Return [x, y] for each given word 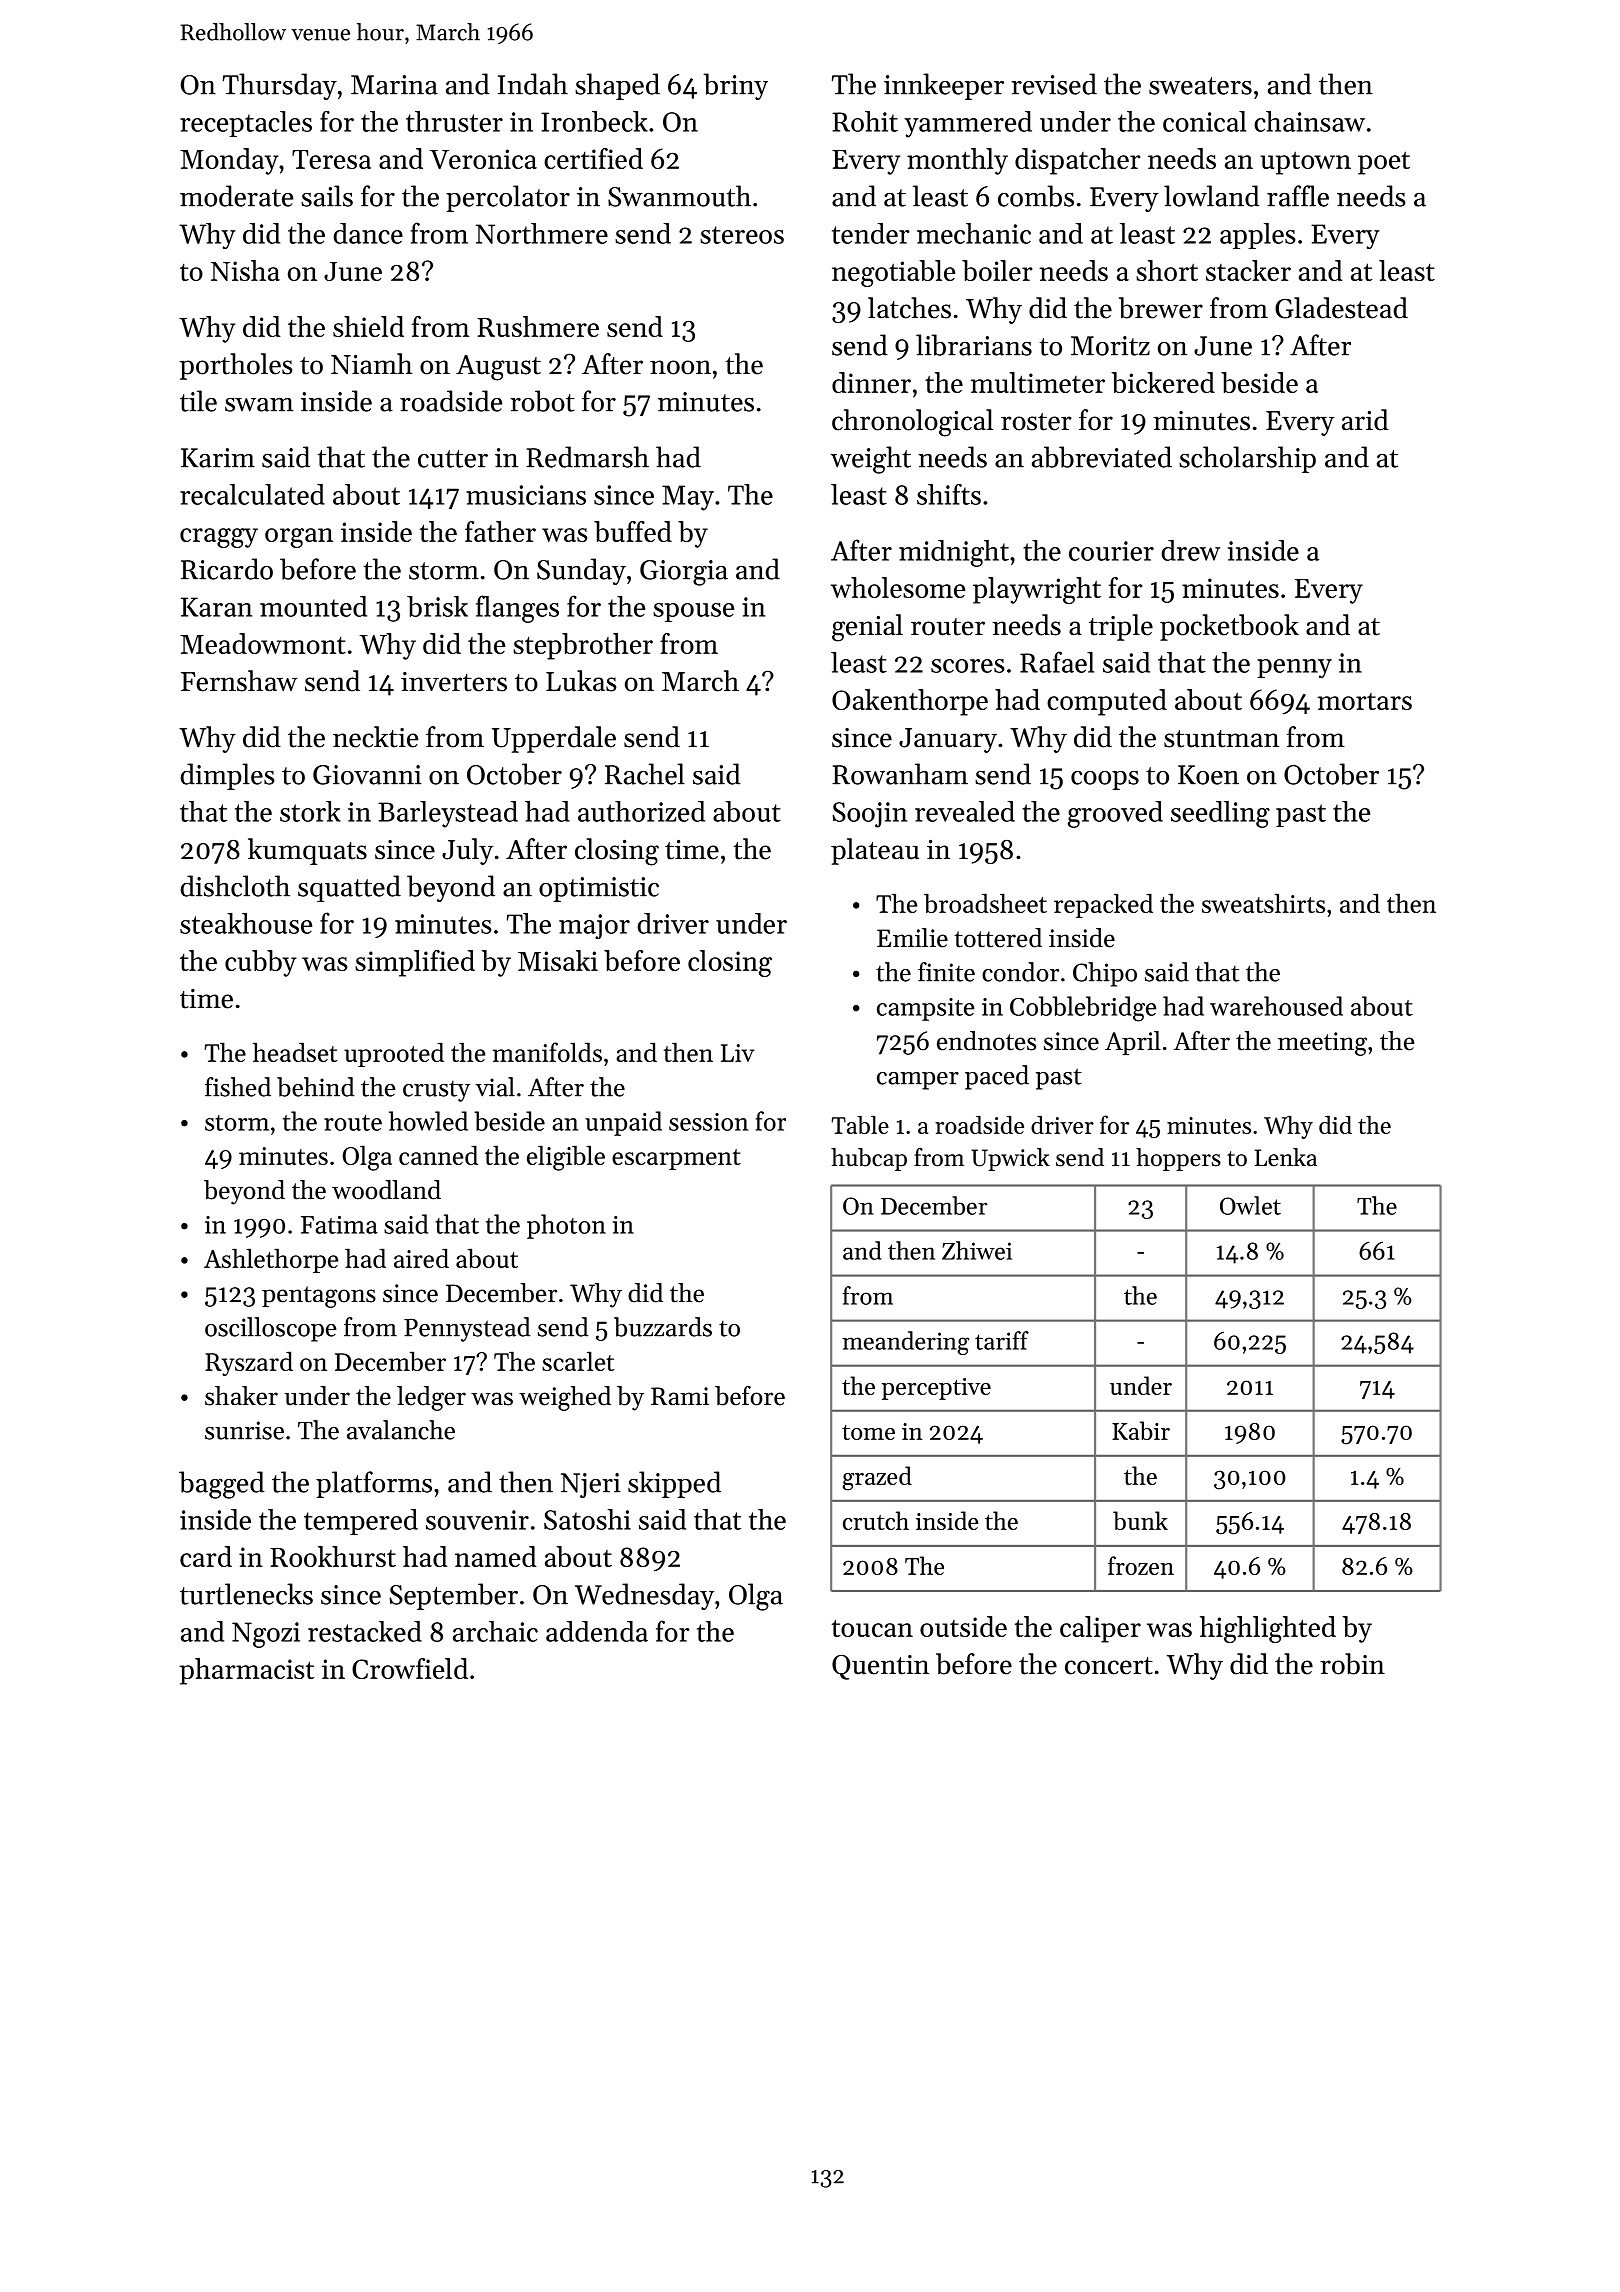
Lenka [1286, 1157]
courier [1111, 551]
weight [870, 460]
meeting [1322, 1044]
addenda [597, 1631]
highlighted [1268, 1629]
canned [438, 1155]
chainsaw [1309, 121]
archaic [495, 1631]
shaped [617, 86]
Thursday [280, 86]
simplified [415, 963]
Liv [738, 1053]
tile [198, 401]
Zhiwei [977, 1250]
